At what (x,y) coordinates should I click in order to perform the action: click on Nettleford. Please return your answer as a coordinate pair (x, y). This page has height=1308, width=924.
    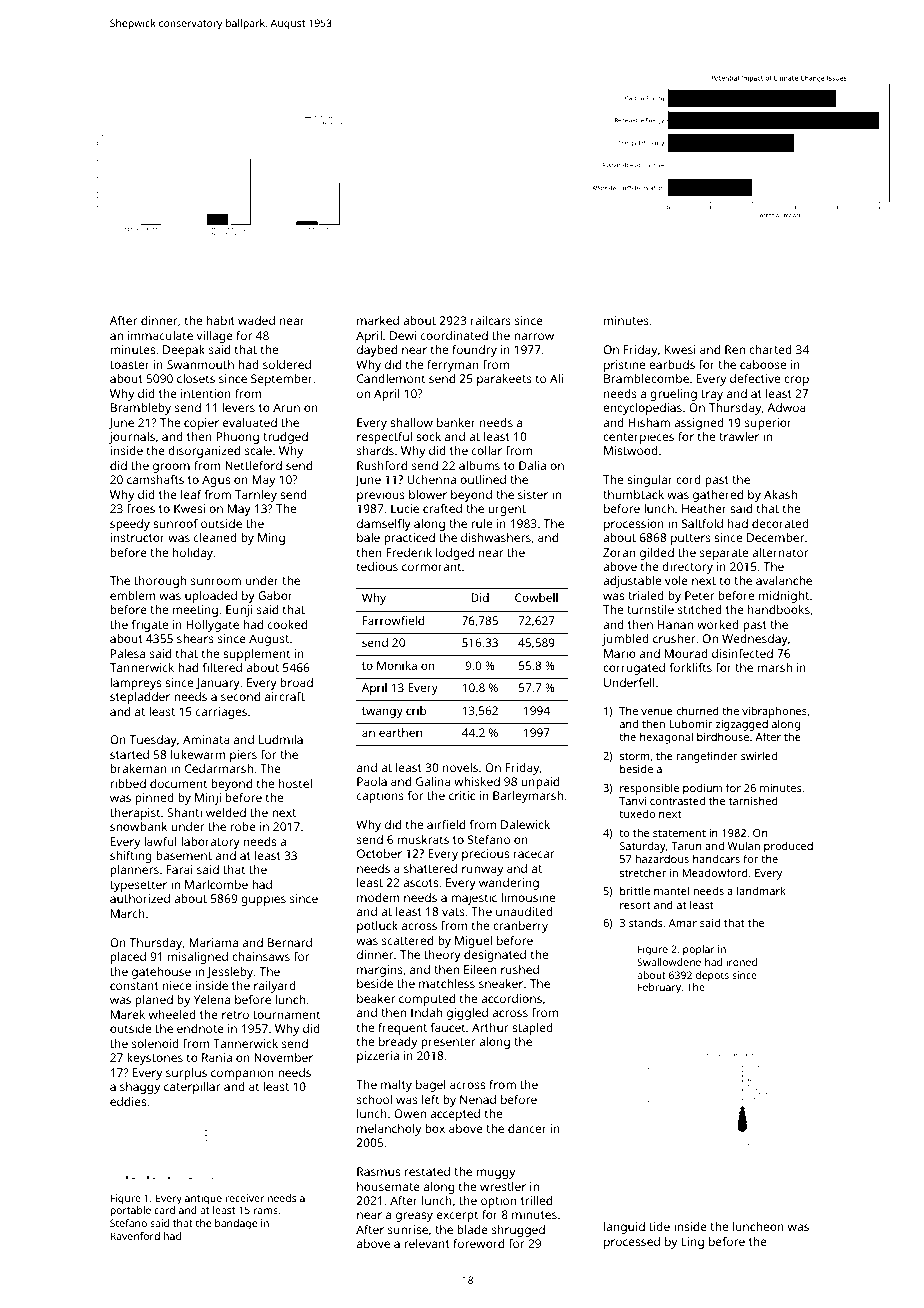
    Looking at the image, I should click on (253, 465).
